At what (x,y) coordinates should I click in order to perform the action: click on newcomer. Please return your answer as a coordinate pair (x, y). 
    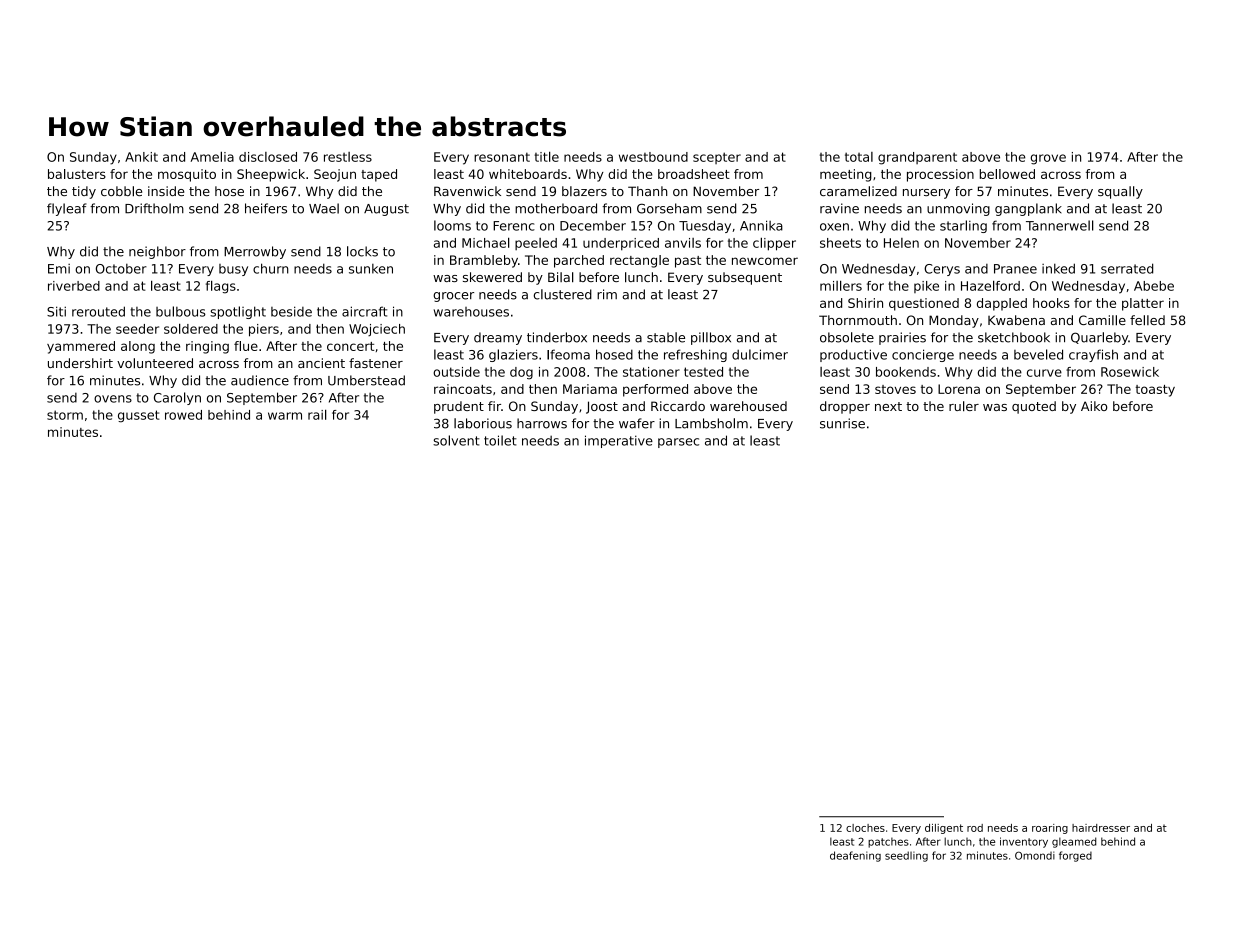
    Looking at the image, I should click on (765, 261).
